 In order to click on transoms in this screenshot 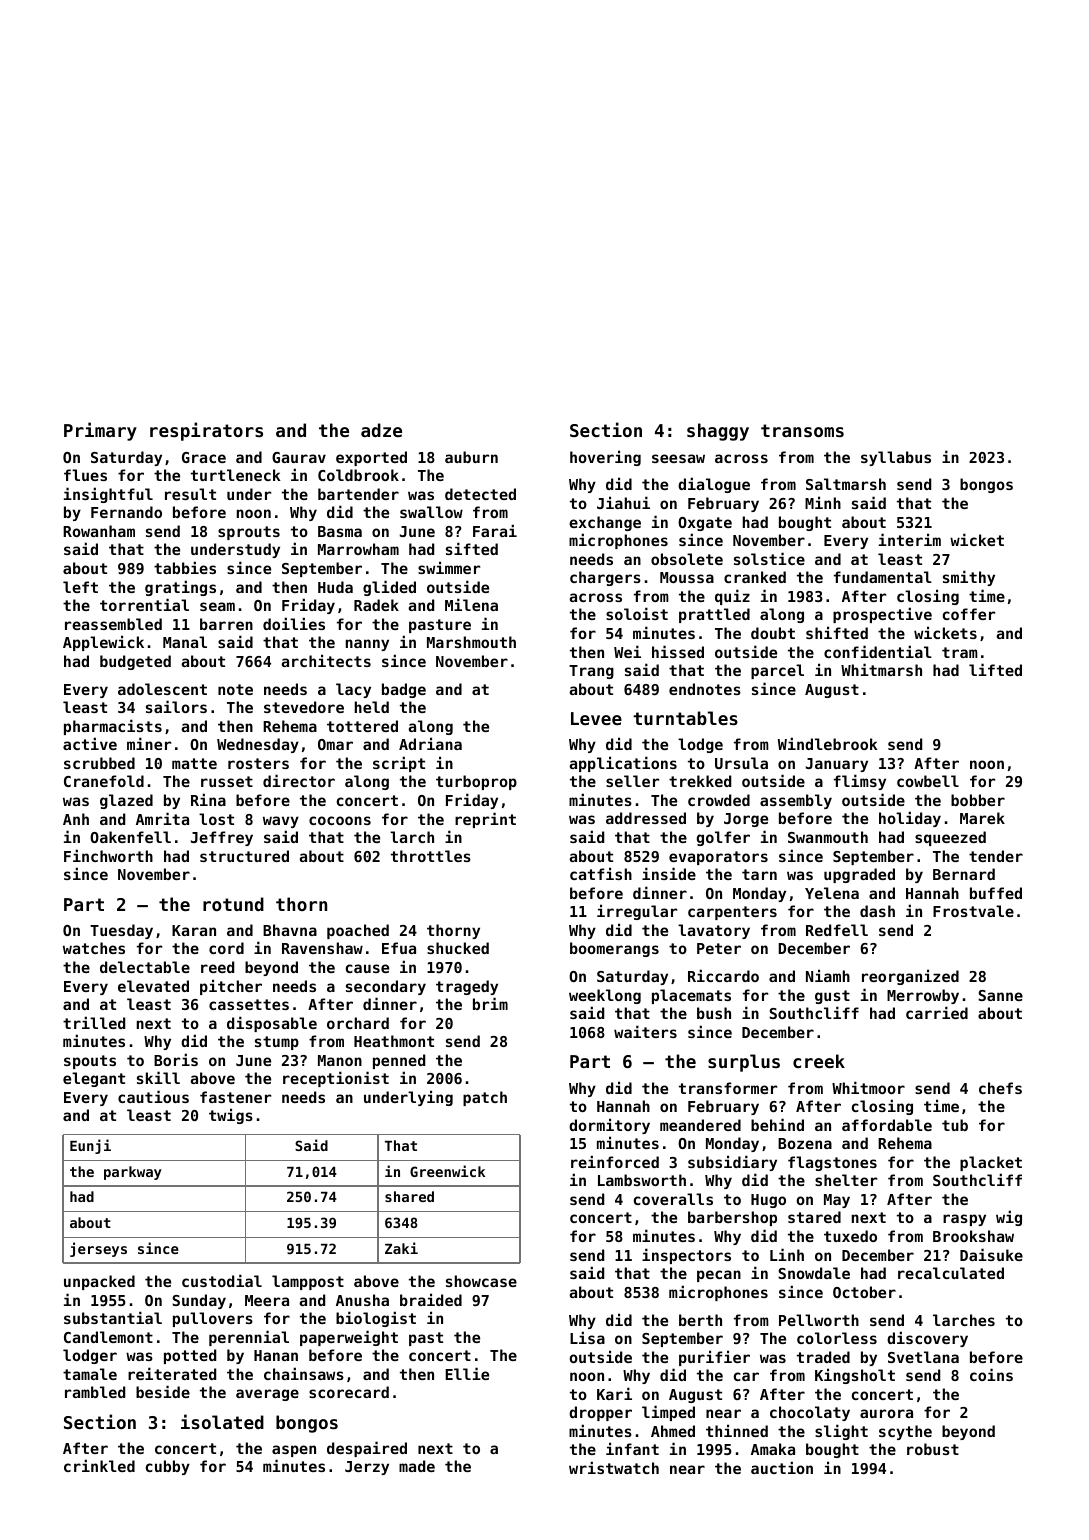, I will do `click(802, 430)`.
